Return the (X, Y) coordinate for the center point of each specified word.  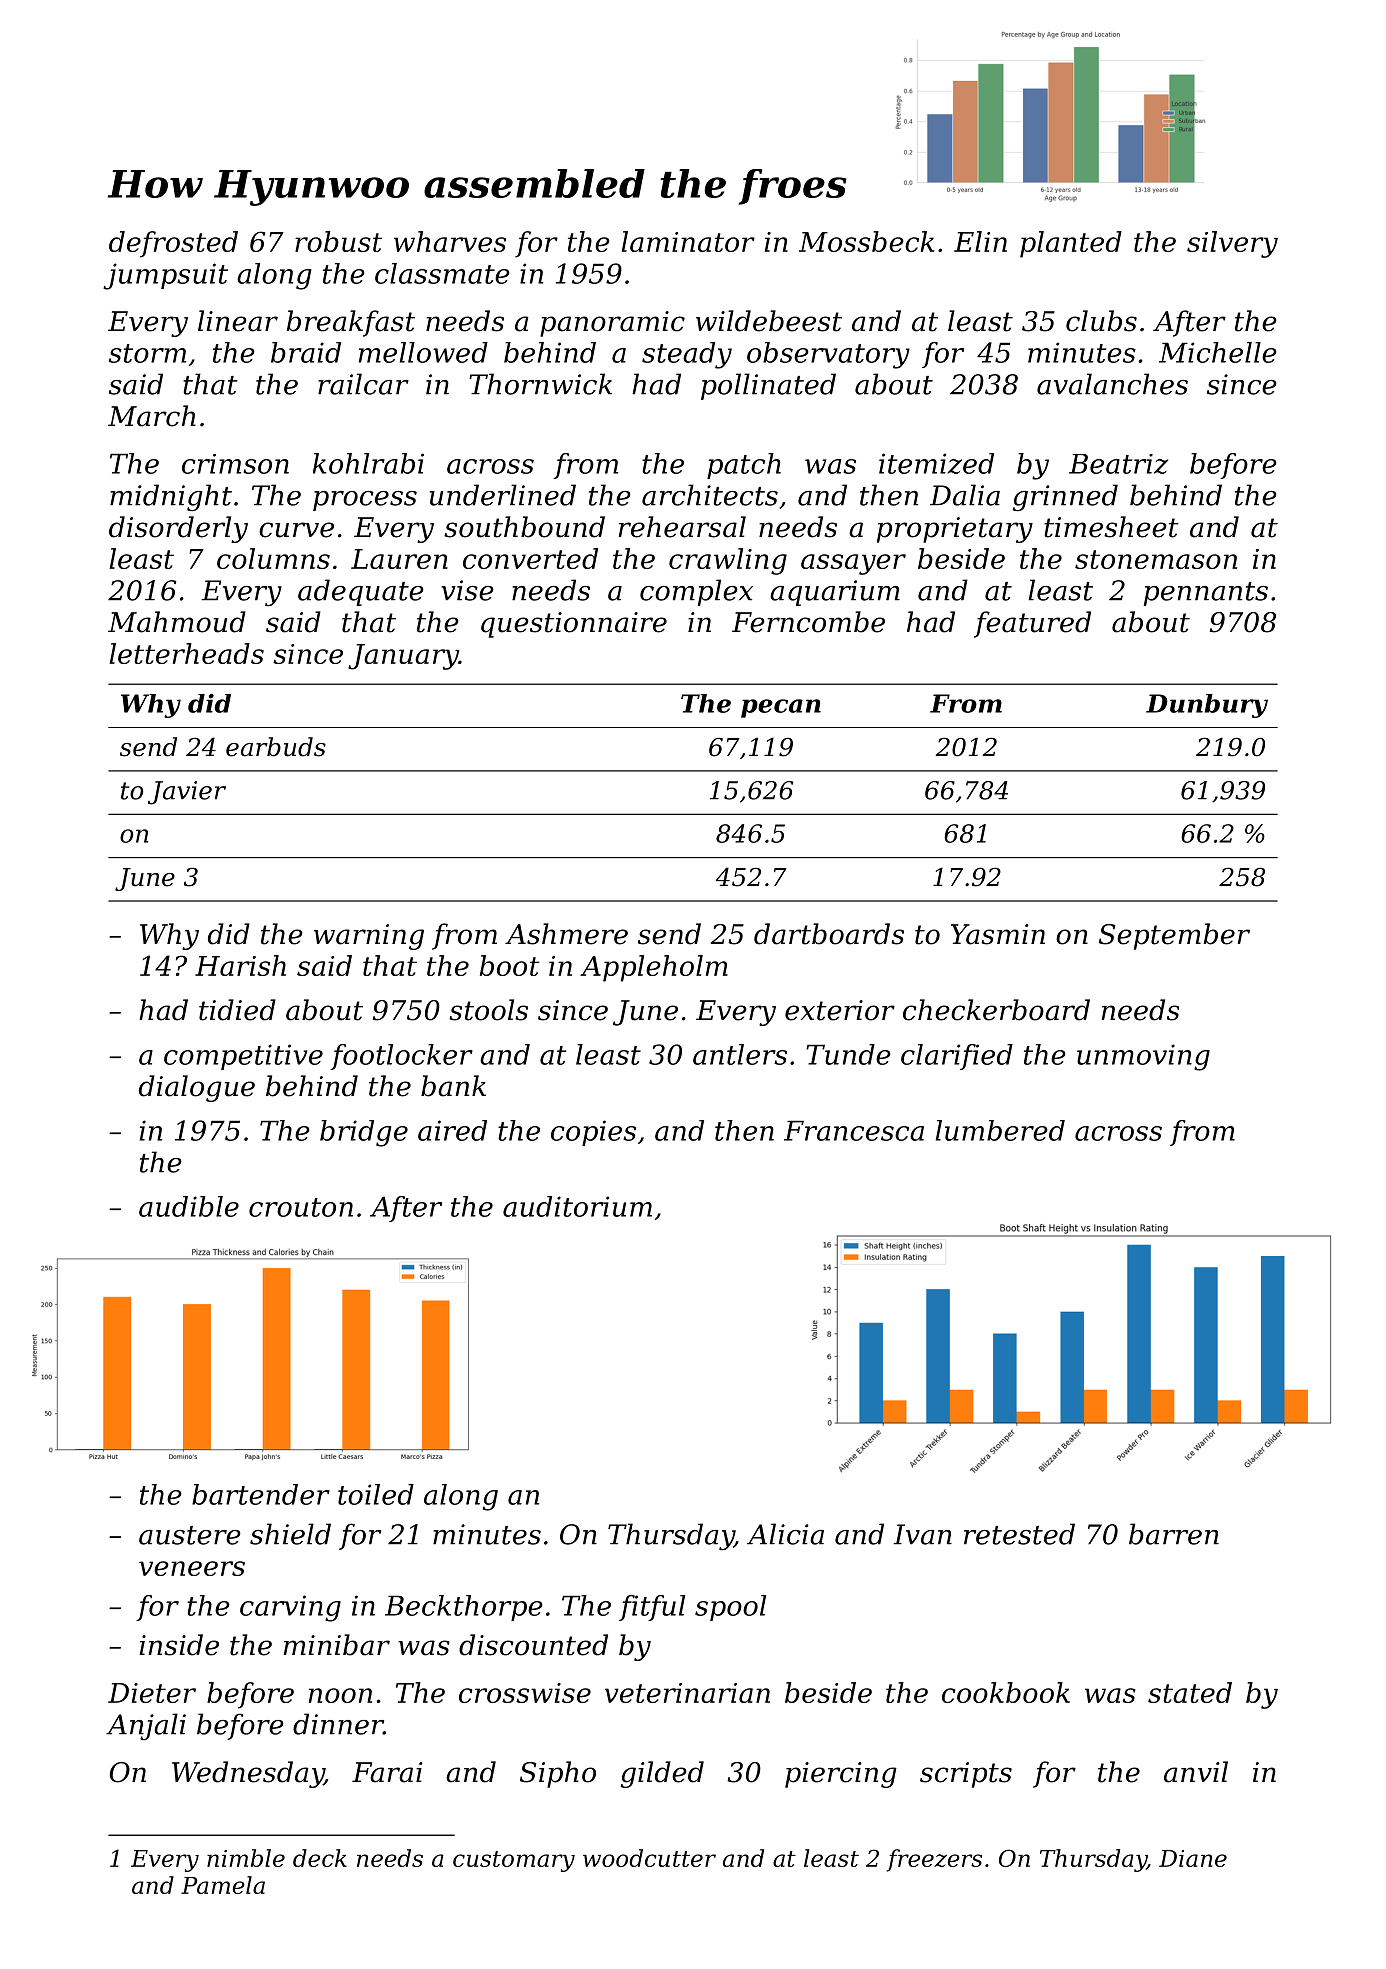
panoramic (612, 324)
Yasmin (998, 934)
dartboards (829, 934)
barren (1174, 1534)
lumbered (1000, 1130)
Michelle (1218, 352)
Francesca (854, 1130)
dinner (338, 1724)
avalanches (1112, 384)
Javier (187, 793)
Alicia (785, 1534)
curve (296, 530)
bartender (261, 1494)
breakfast (351, 323)
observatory (828, 355)
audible (189, 1206)
